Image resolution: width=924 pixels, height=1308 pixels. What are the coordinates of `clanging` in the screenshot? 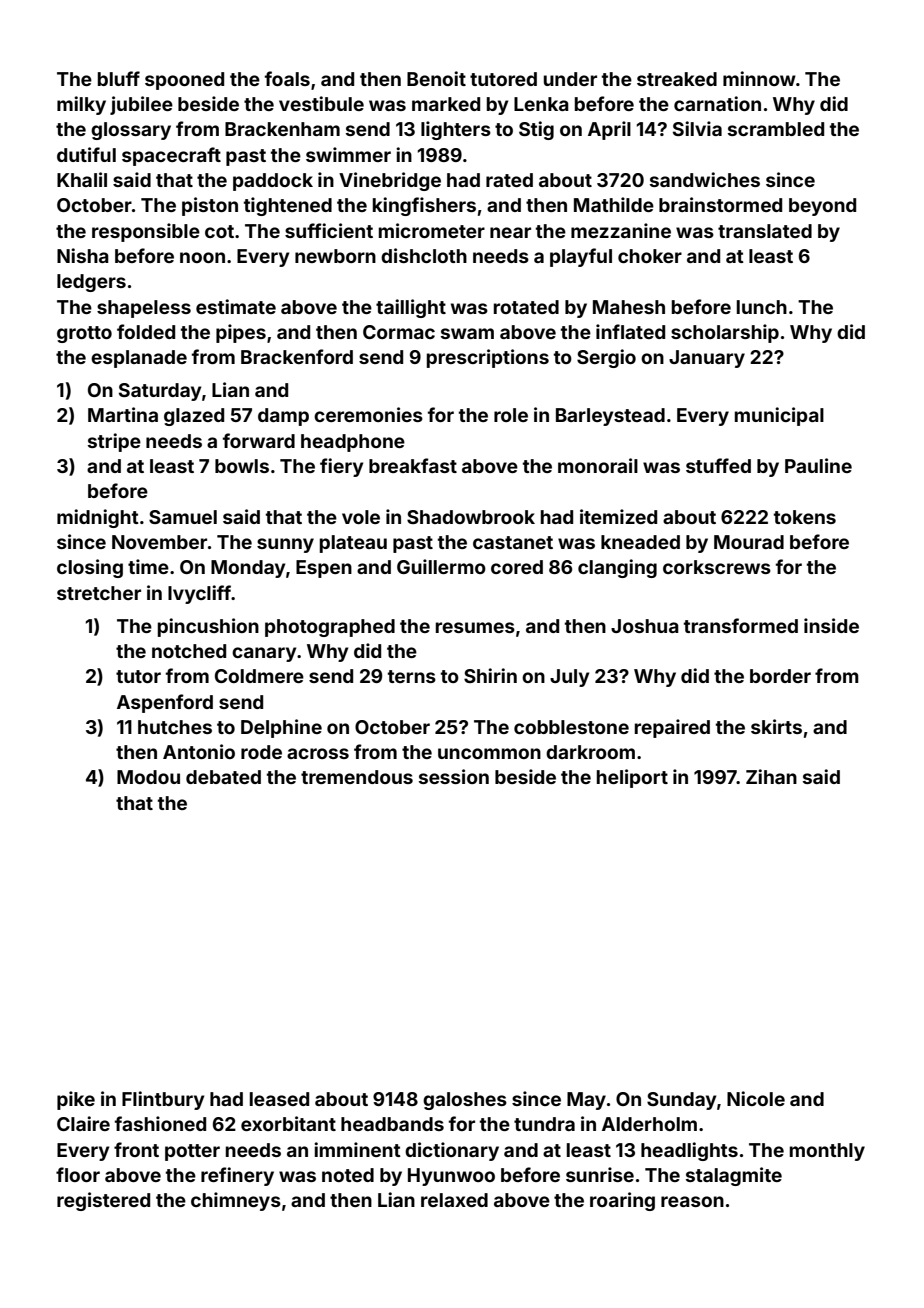 It's located at (617, 568).
